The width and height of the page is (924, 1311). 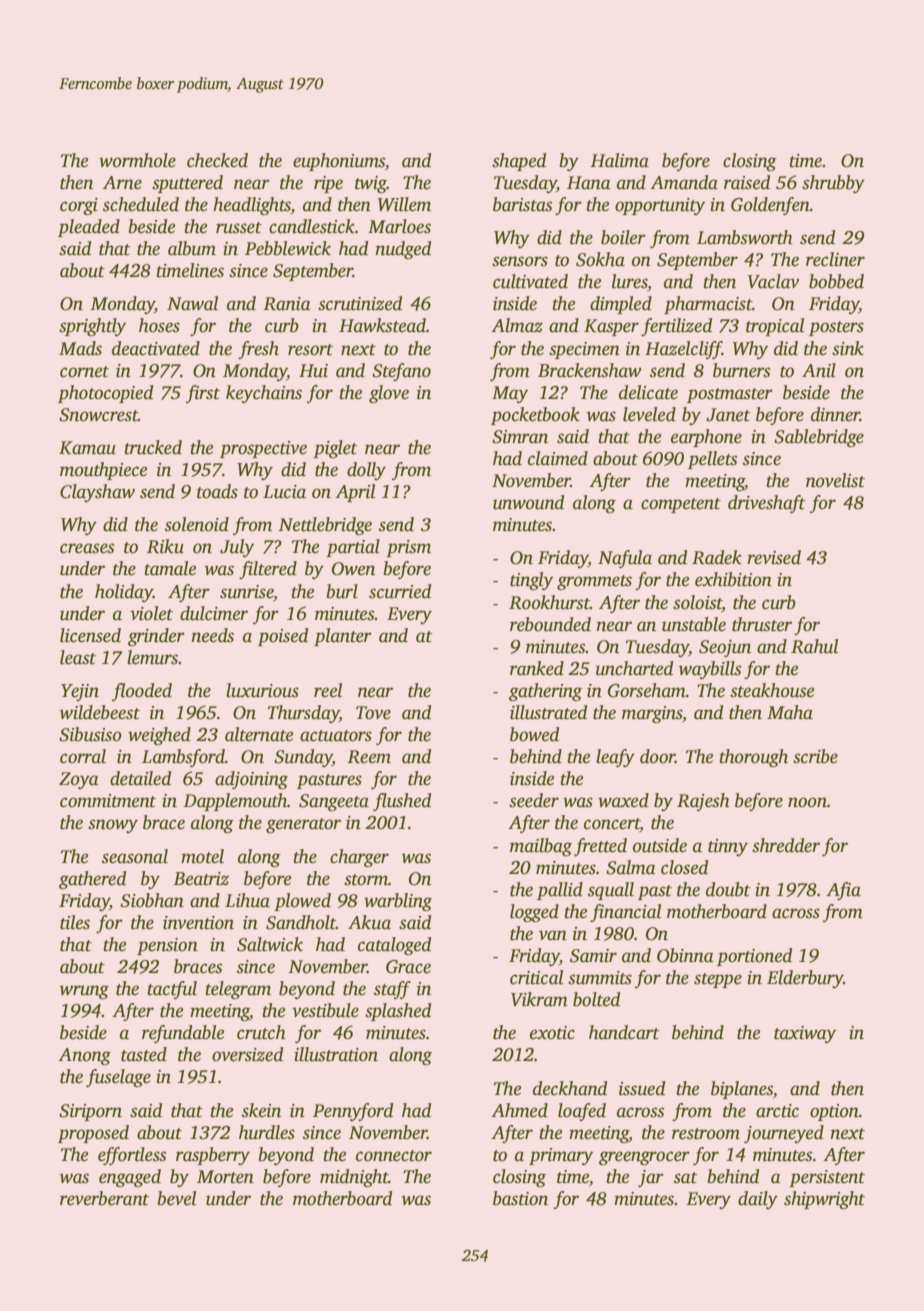 What do you see at coordinates (718, 980) in the page?
I see `steppe` at bounding box center [718, 980].
